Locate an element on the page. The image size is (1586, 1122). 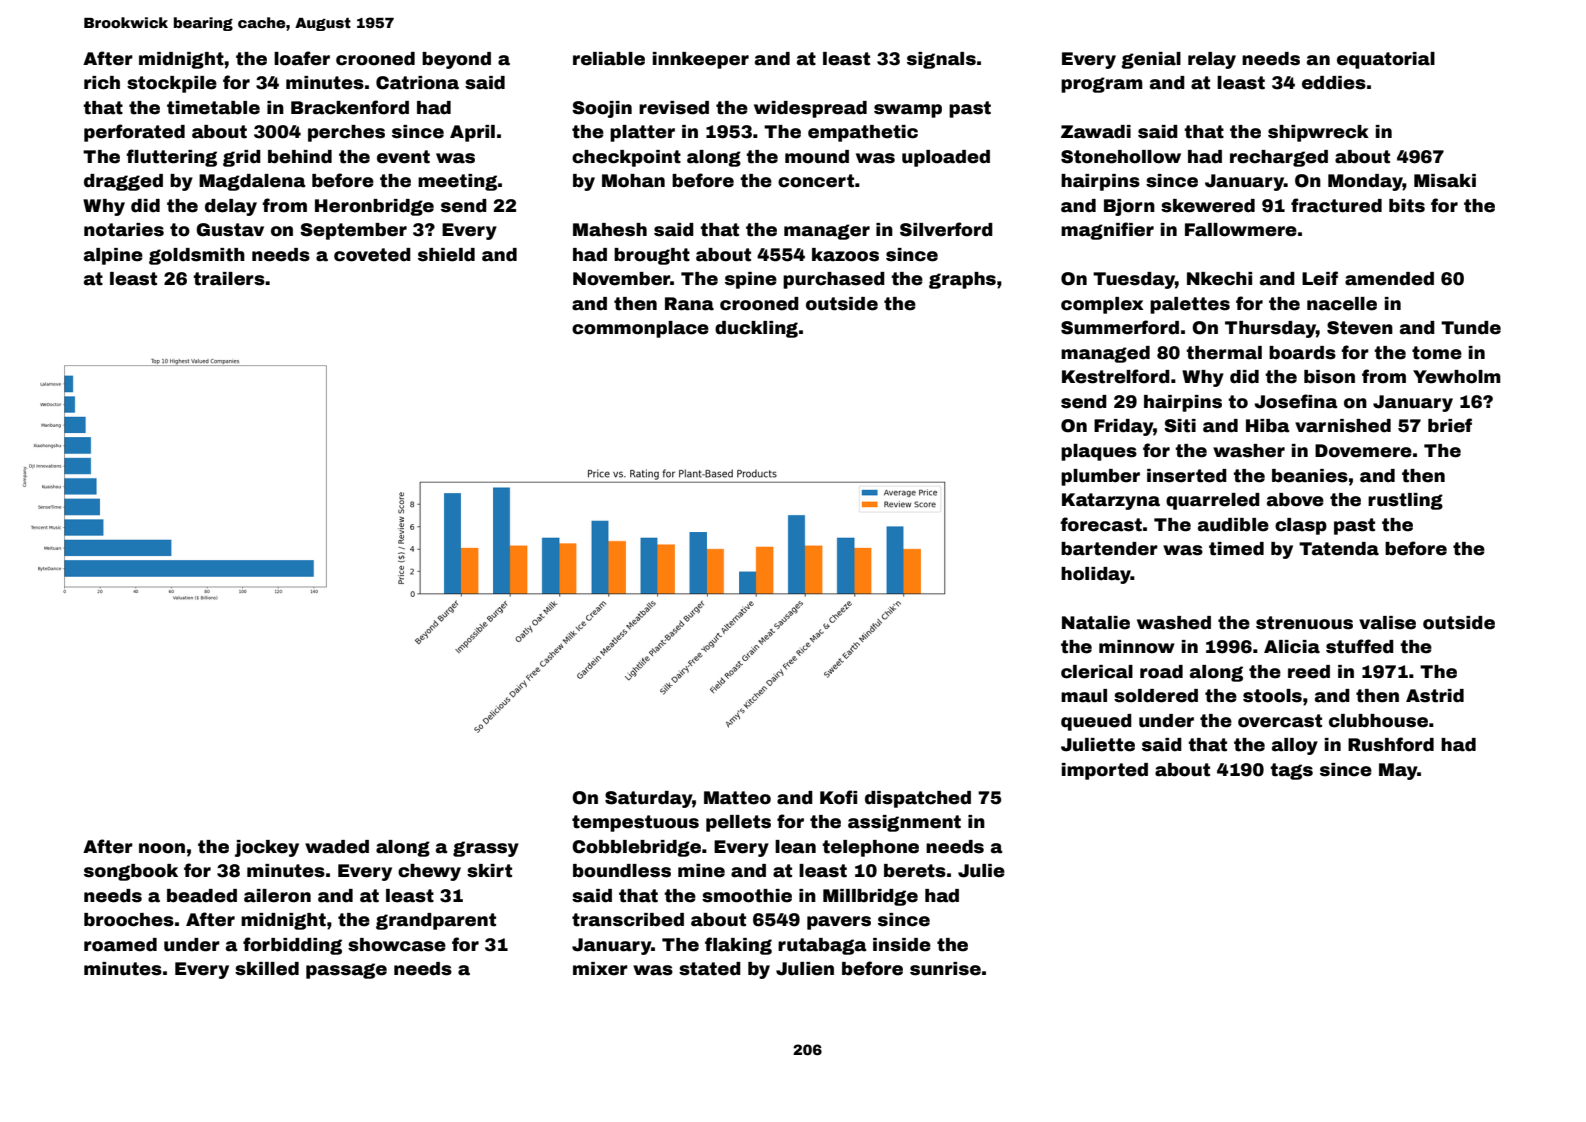
innkeeper is located at coordinates (701, 60).
